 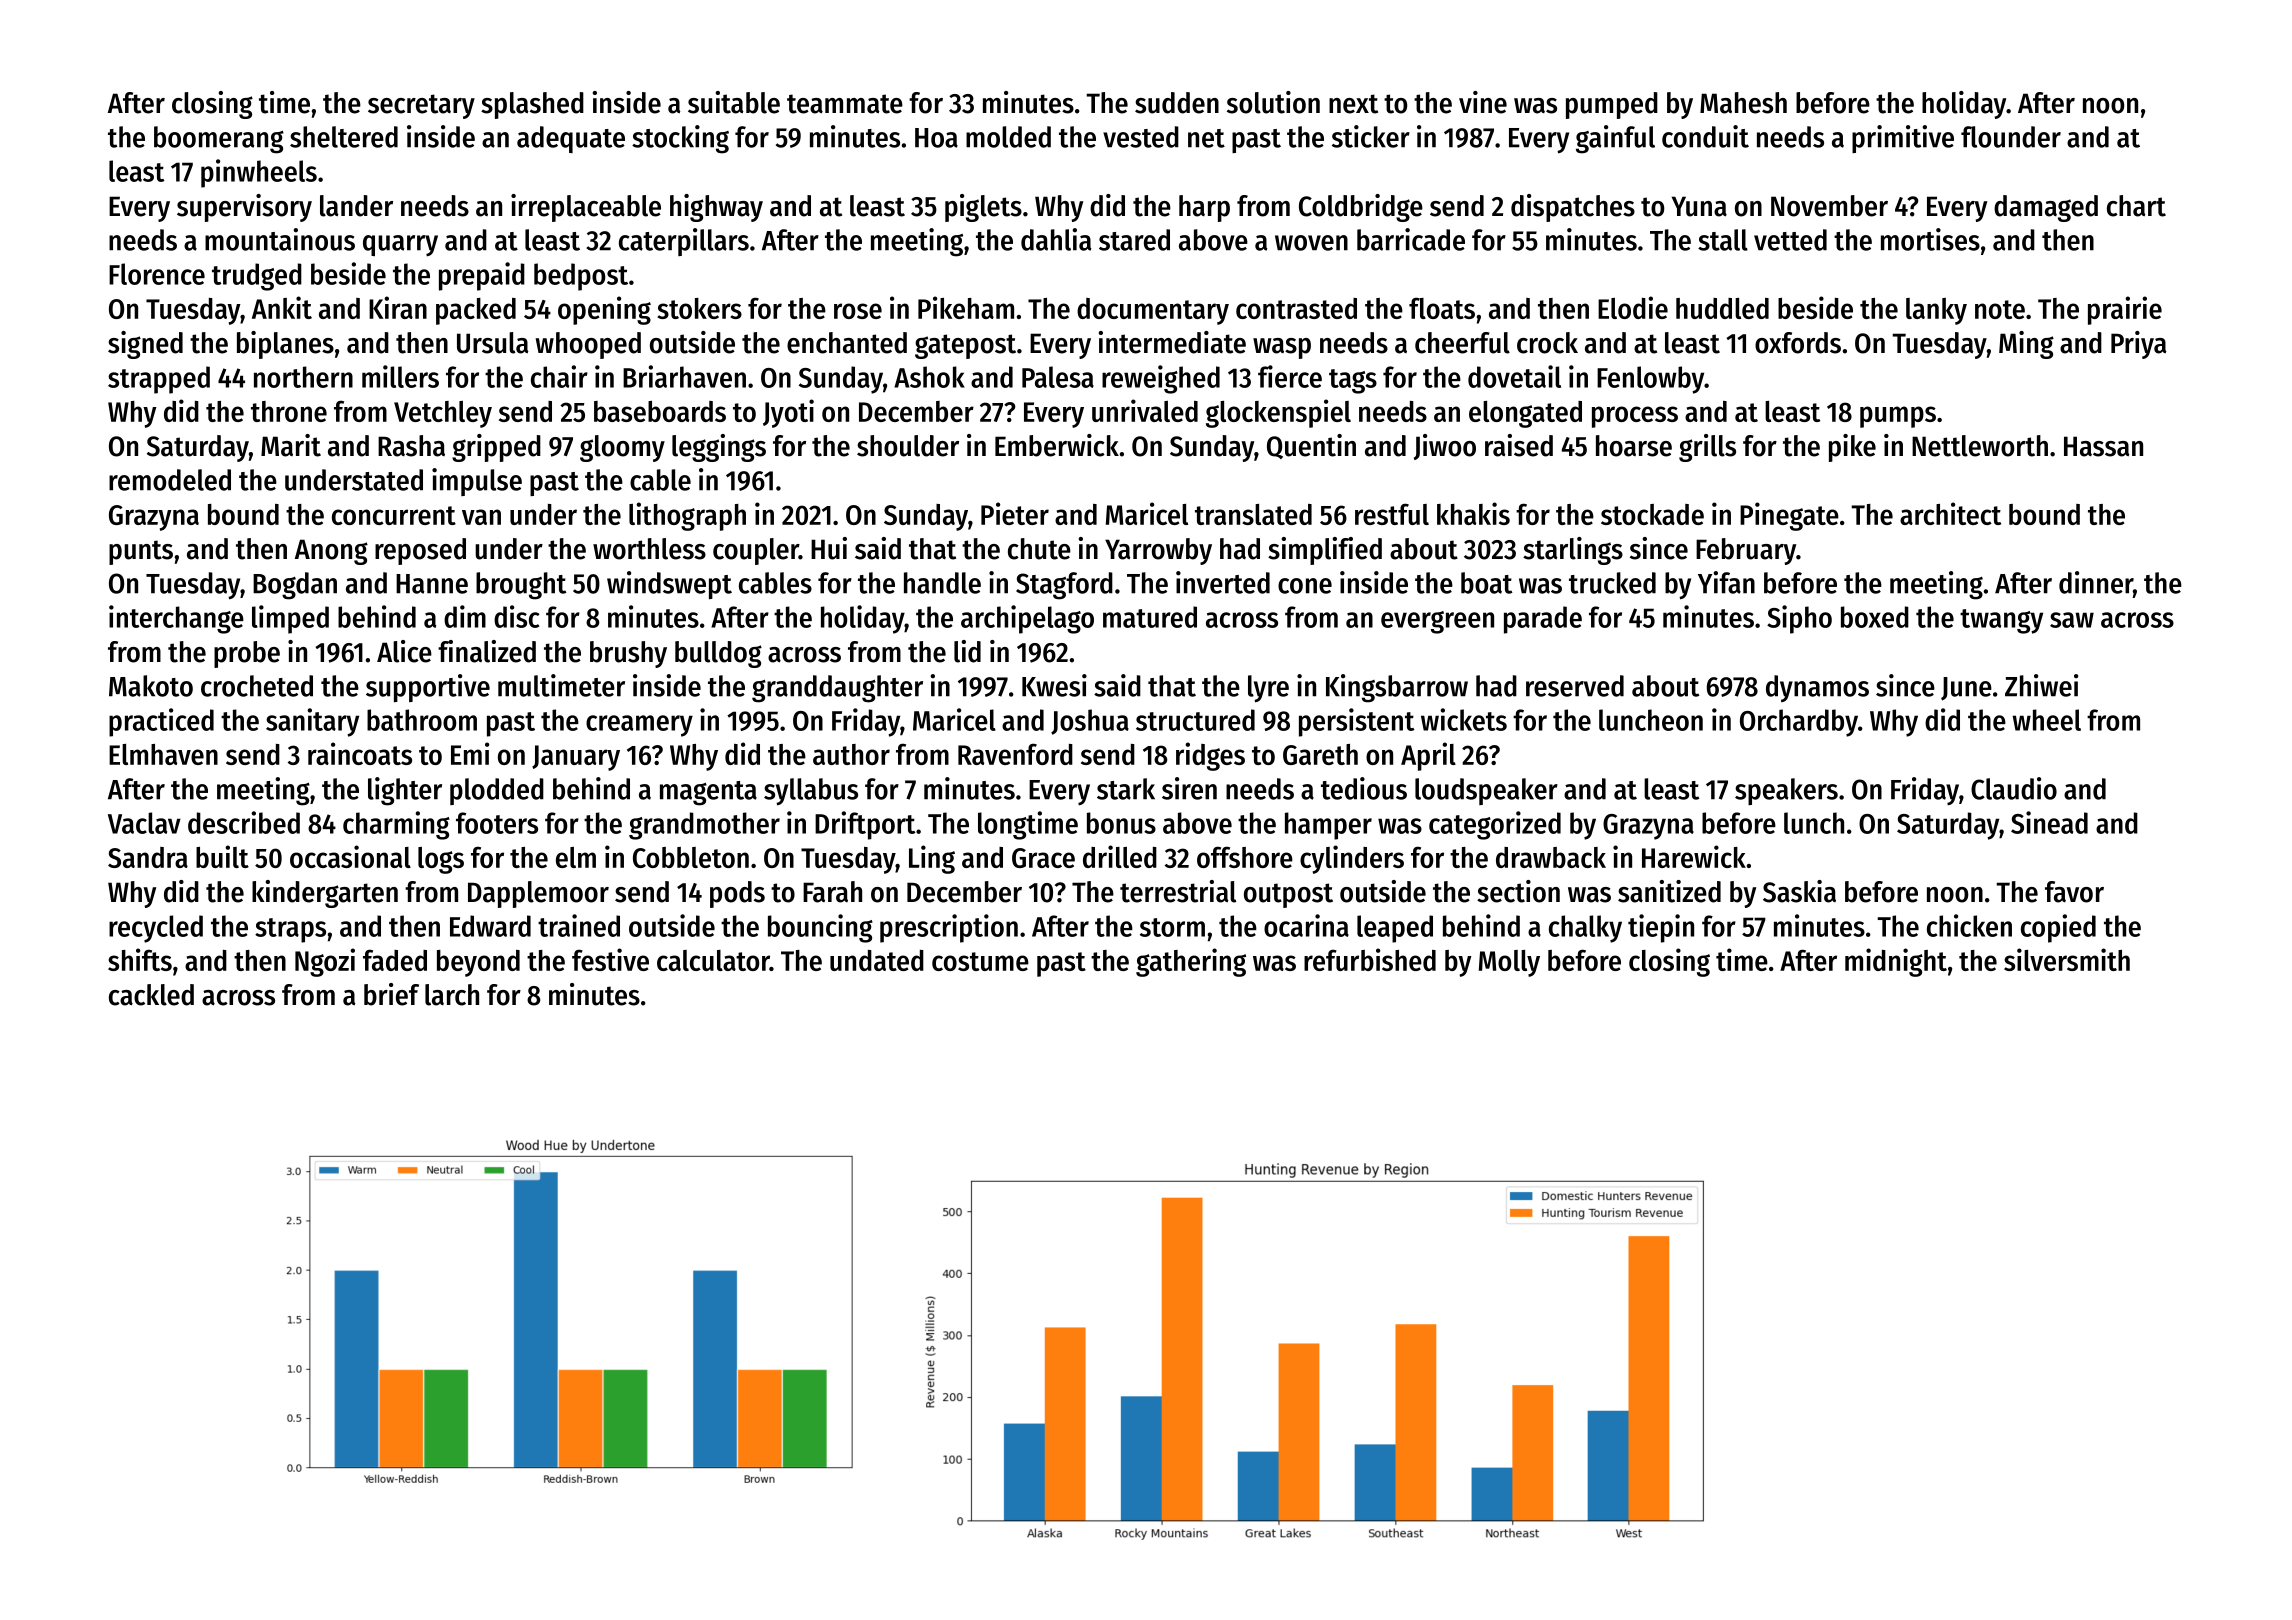 I want to click on sudden, so click(x=1177, y=103).
